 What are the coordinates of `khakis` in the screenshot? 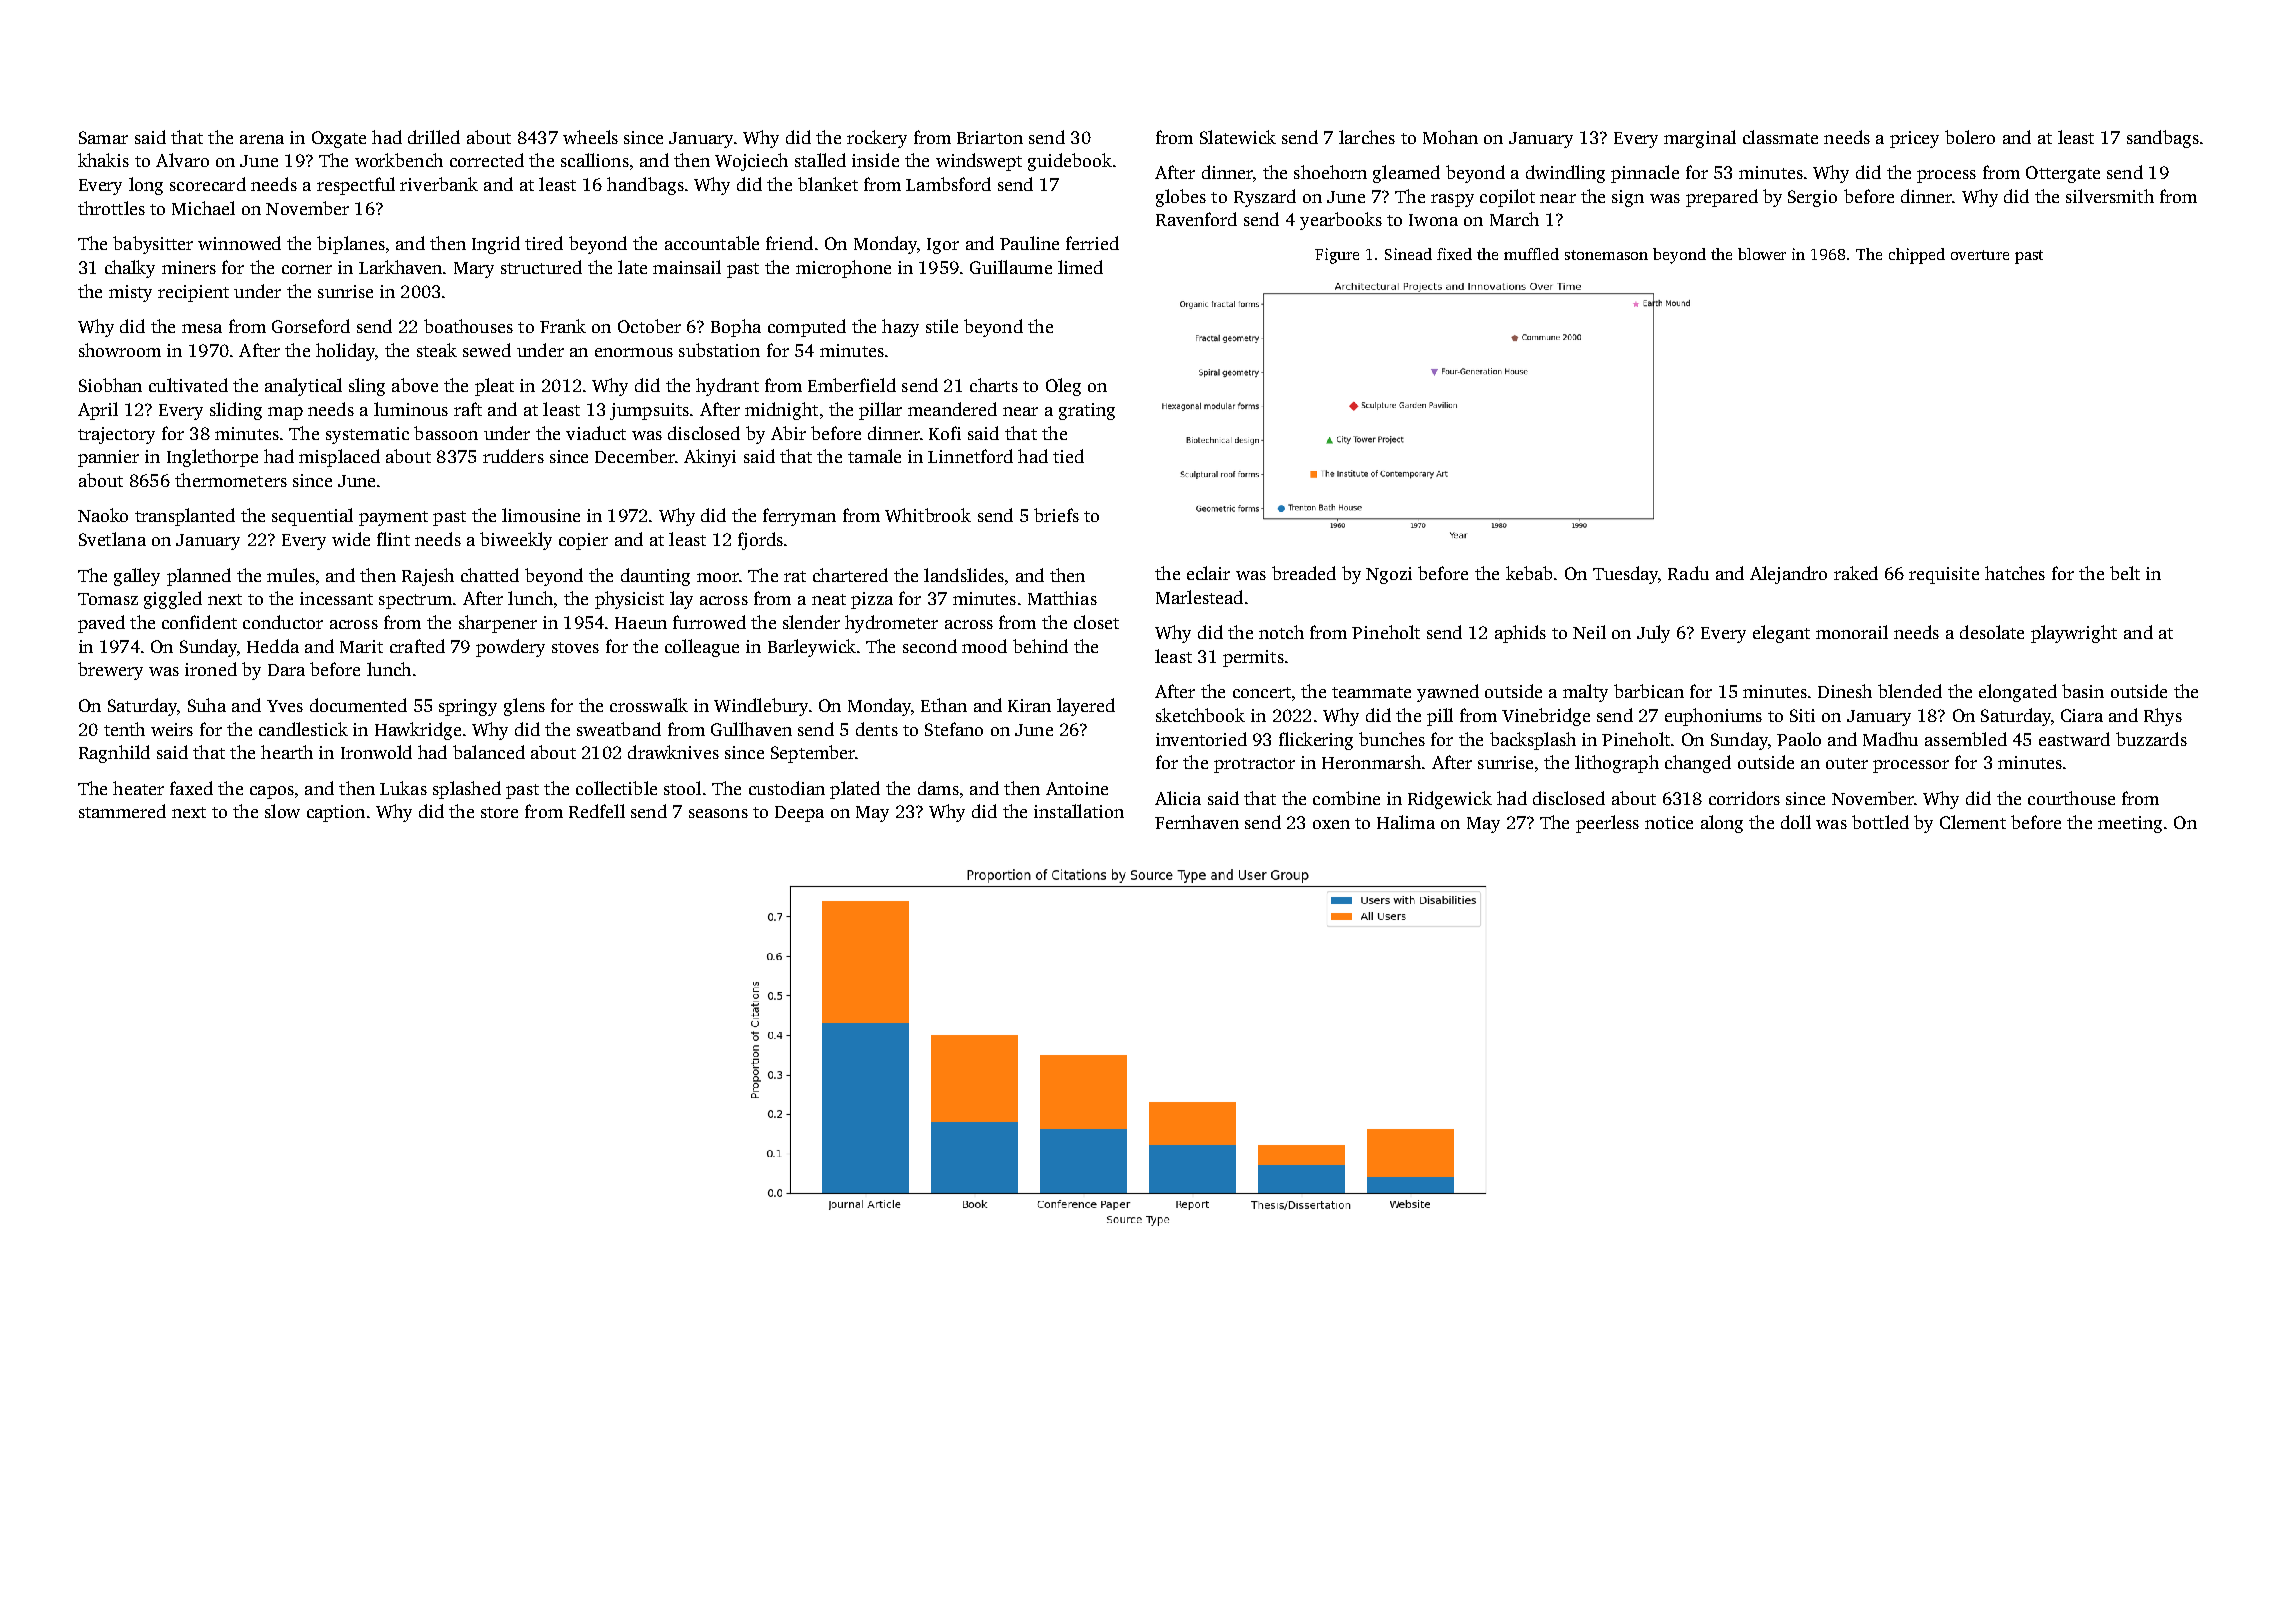 It's located at (103, 160).
